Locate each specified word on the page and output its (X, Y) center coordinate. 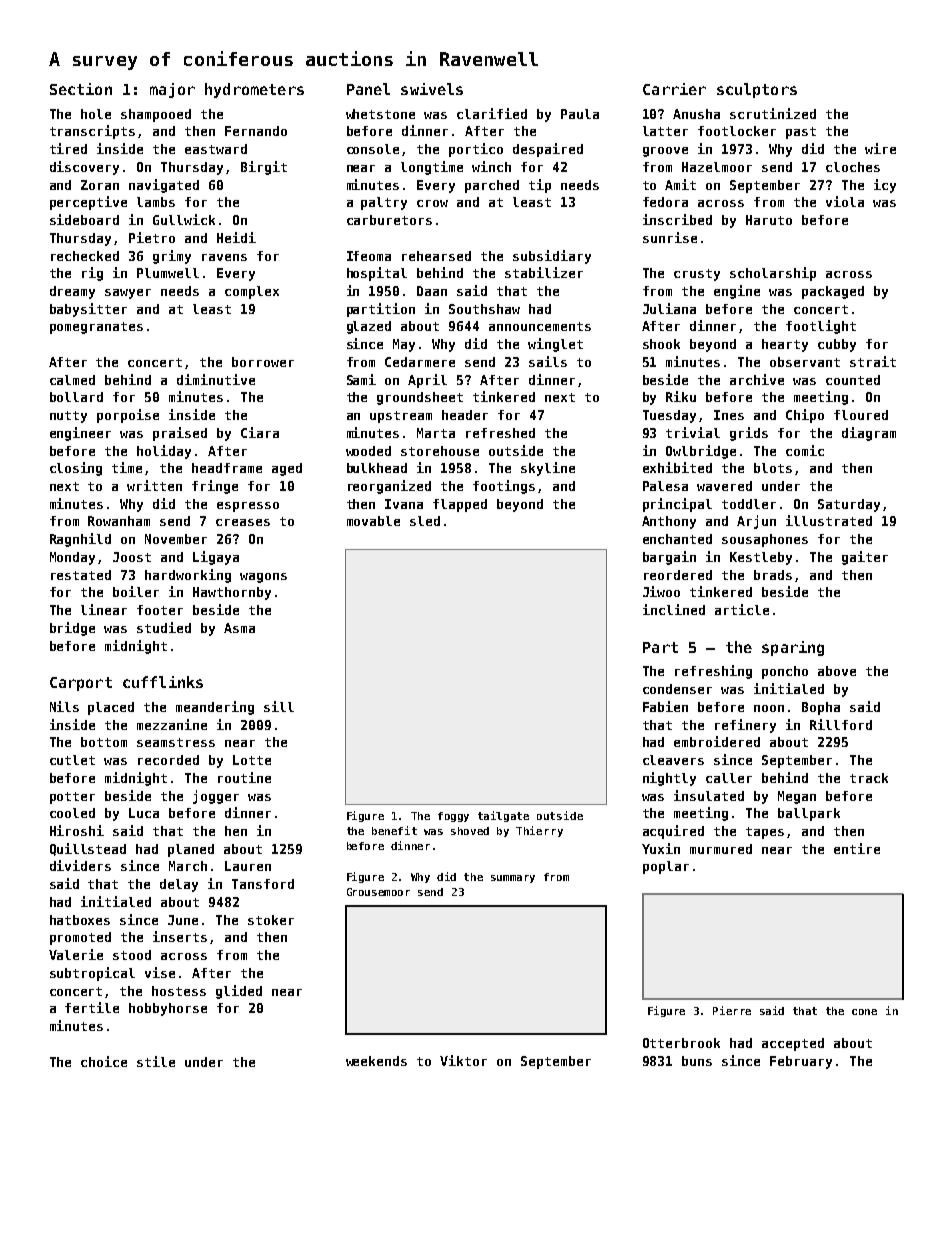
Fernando (256, 131)
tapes (765, 833)
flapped (460, 505)
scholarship (773, 274)
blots (773, 468)
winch (491, 166)
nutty (68, 417)
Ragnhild (80, 540)
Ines (729, 415)
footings (504, 487)
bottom (104, 742)
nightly (669, 779)
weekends (376, 1061)
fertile (92, 1007)
